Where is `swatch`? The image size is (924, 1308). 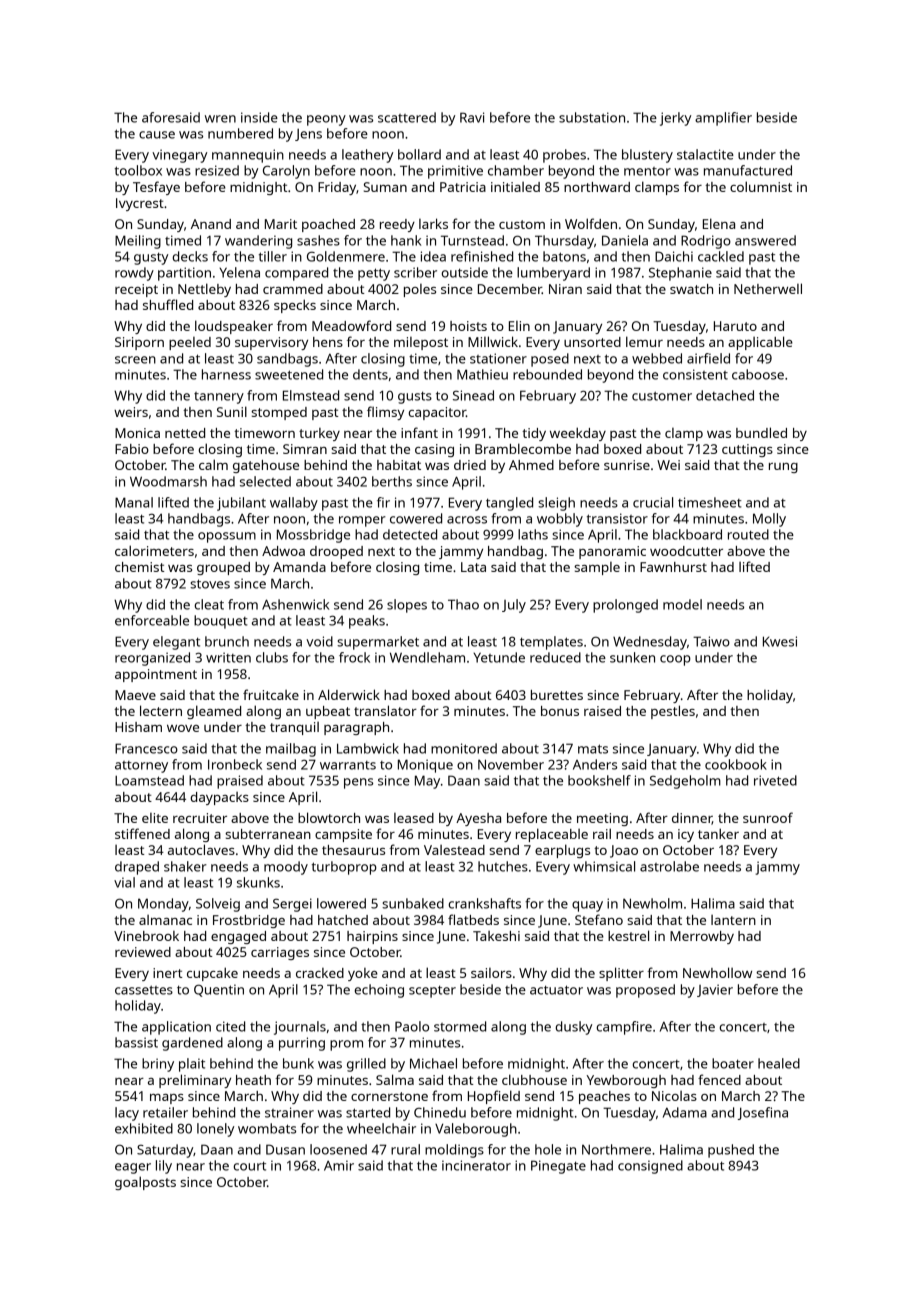 swatch is located at coordinates (691, 289).
